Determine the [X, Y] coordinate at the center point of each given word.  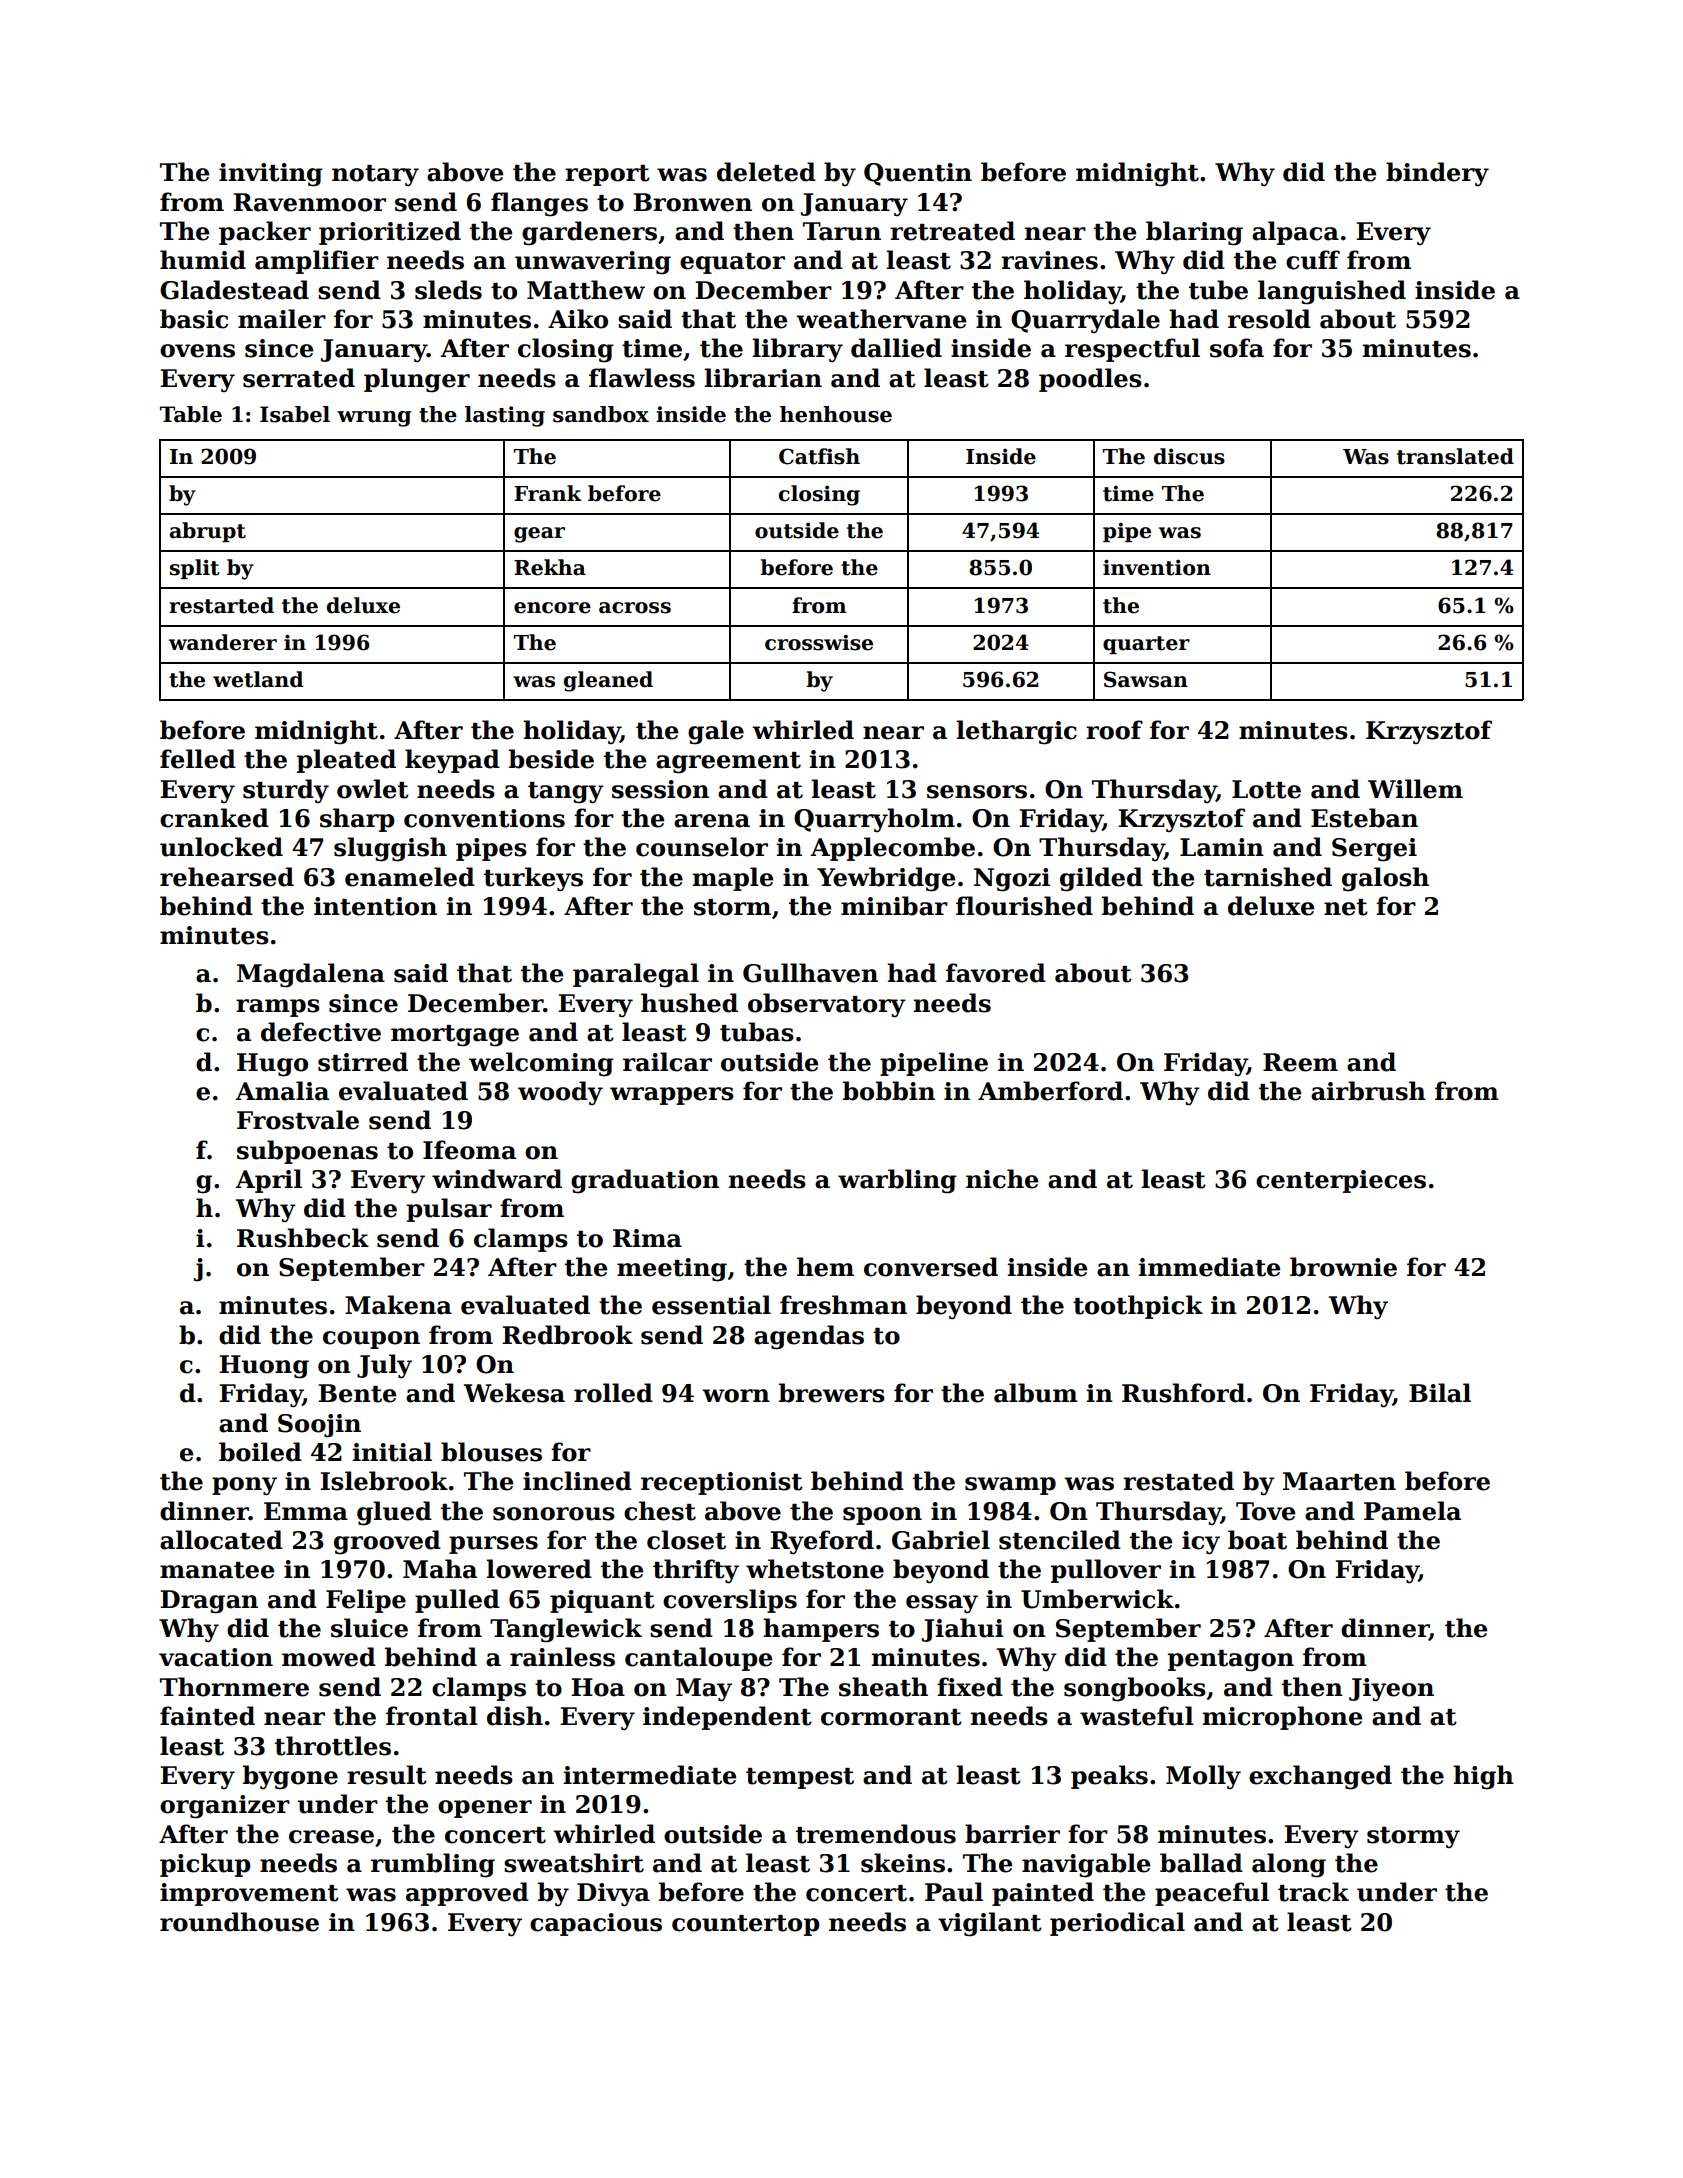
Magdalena [311, 975]
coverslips [730, 1601]
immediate [1209, 1267]
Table [191, 414]
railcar [667, 1062]
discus [1189, 456]
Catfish [819, 456]
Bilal [1440, 1393]
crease [331, 1837]
